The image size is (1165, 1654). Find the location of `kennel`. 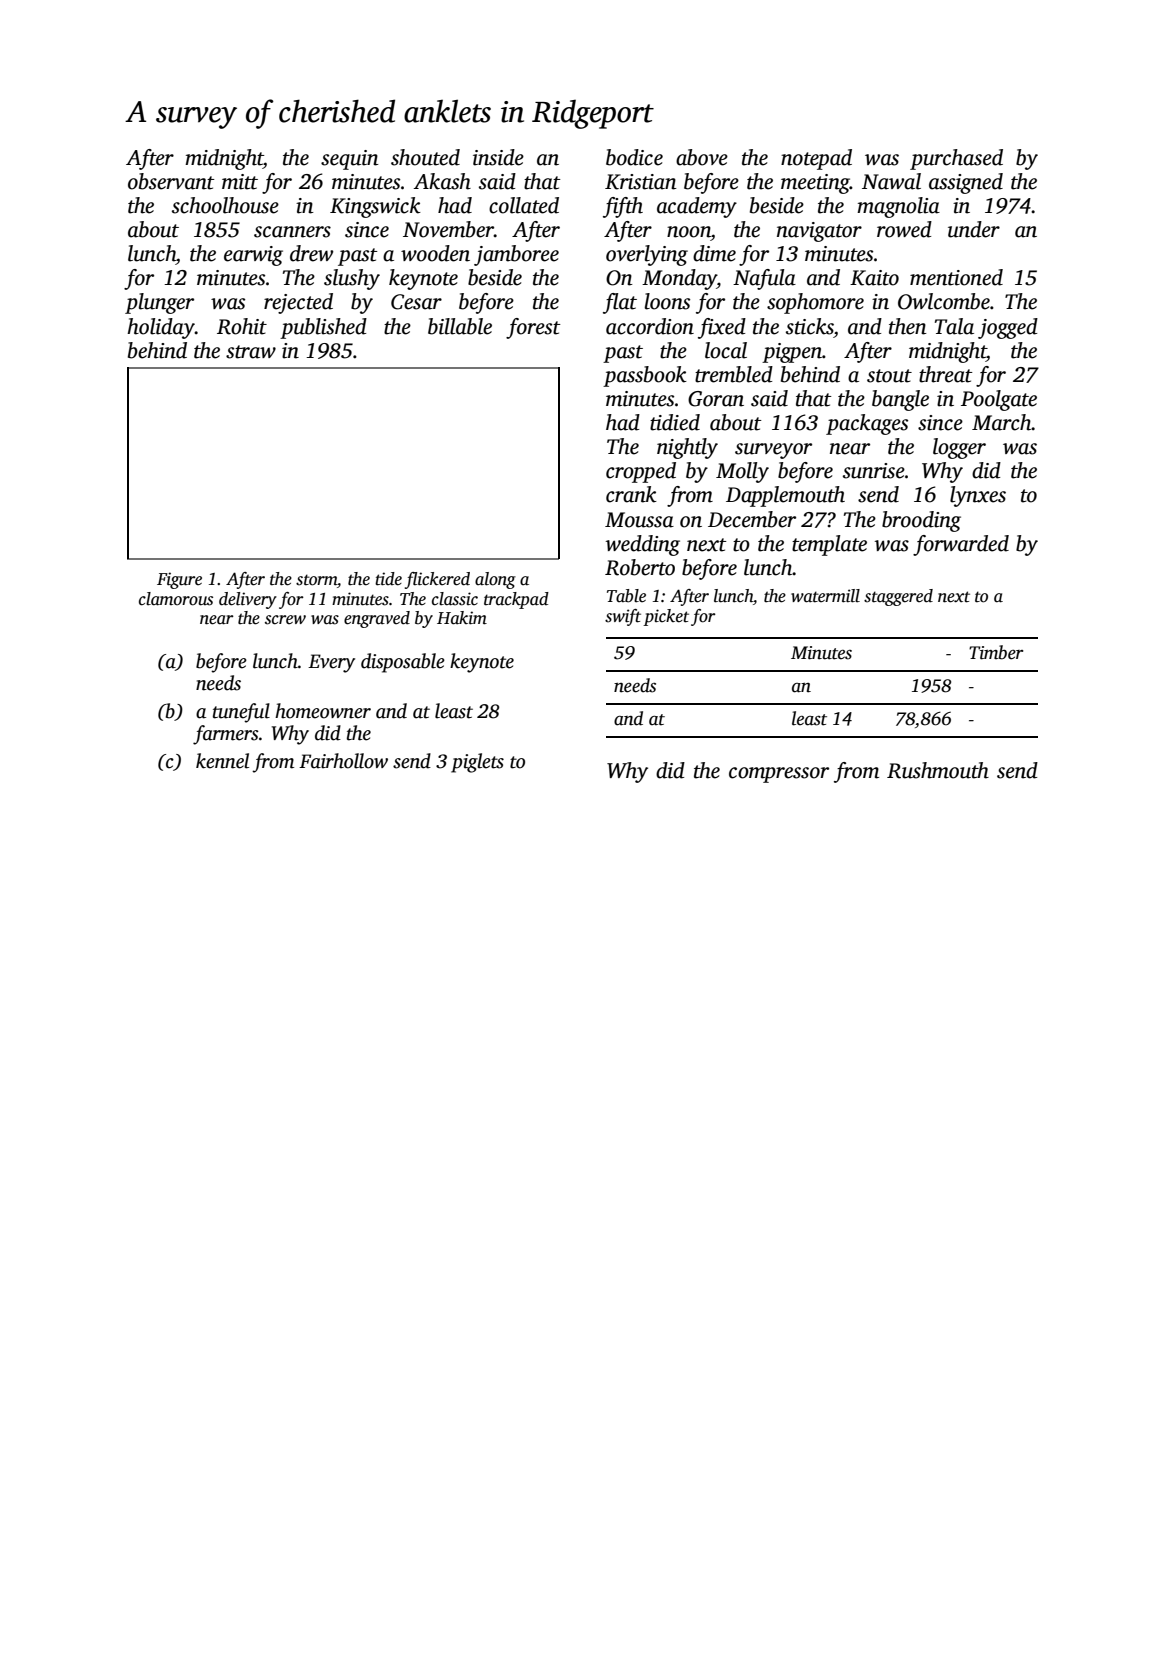

kennel is located at coordinates (222, 761).
